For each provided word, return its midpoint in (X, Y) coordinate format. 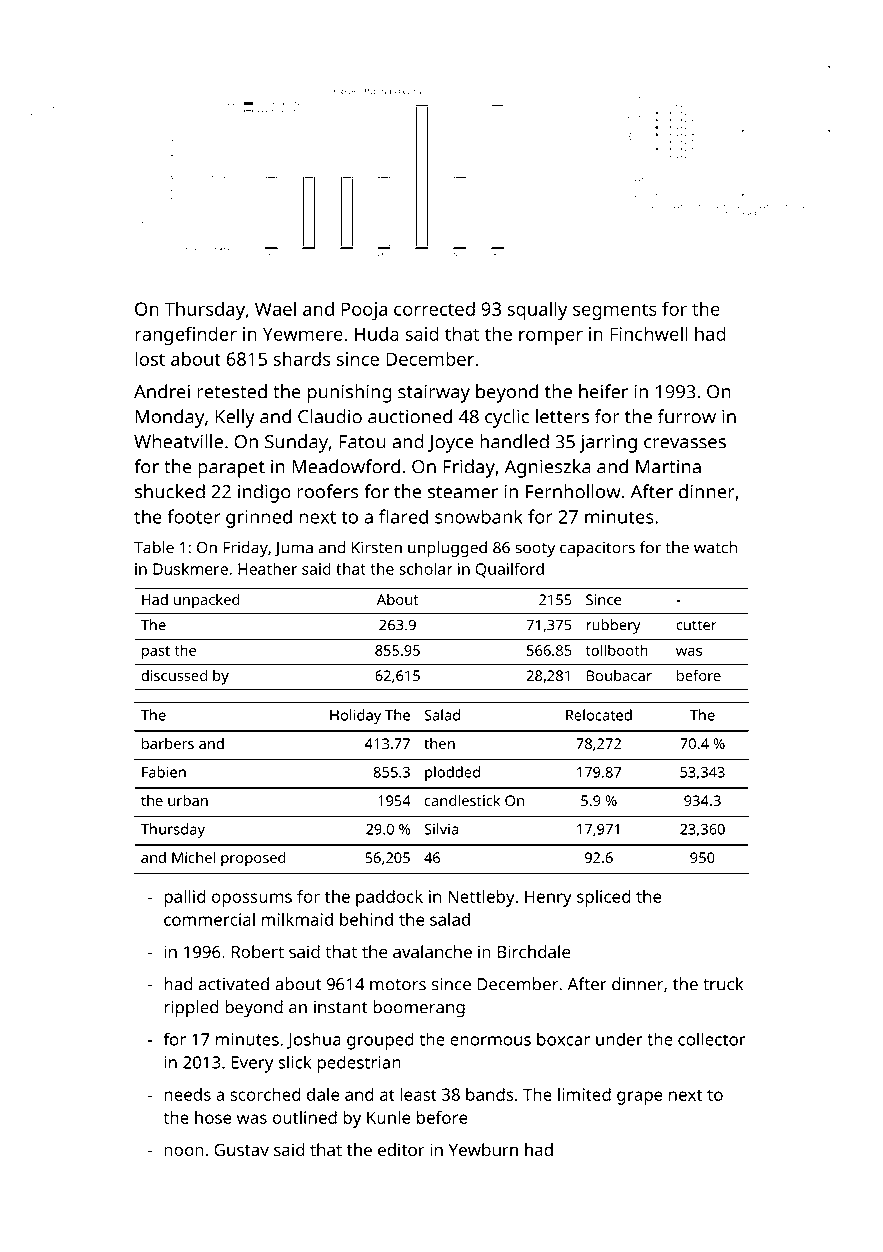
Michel (193, 857)
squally (537, 310)
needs (187, 1094)
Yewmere (303, 334)
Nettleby (481, 898)
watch (715, 547)
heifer (603, 391)
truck (723, 984)
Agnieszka (548, 468)
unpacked (207, 601)
